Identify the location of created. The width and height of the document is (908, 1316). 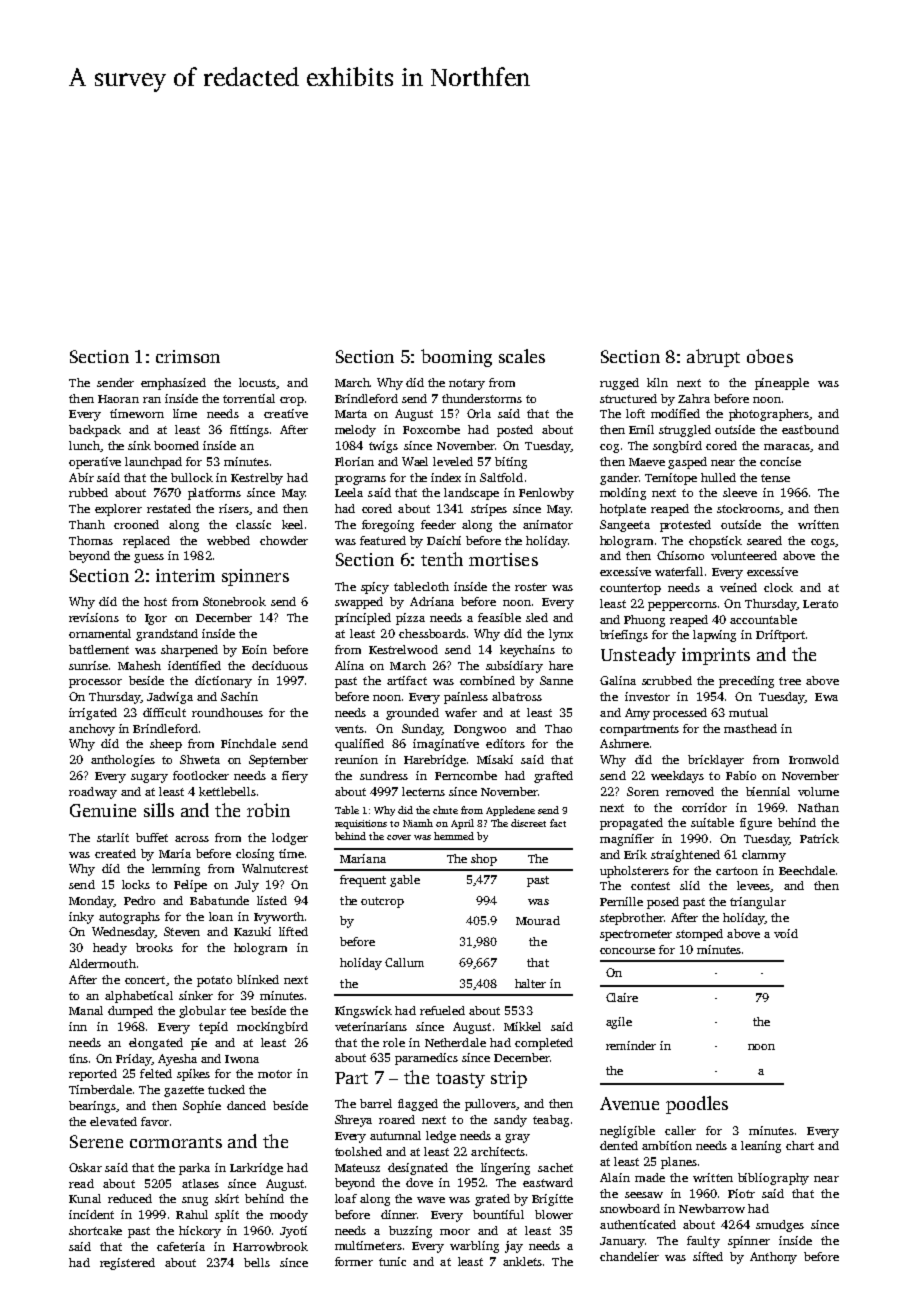
(115, 853).
